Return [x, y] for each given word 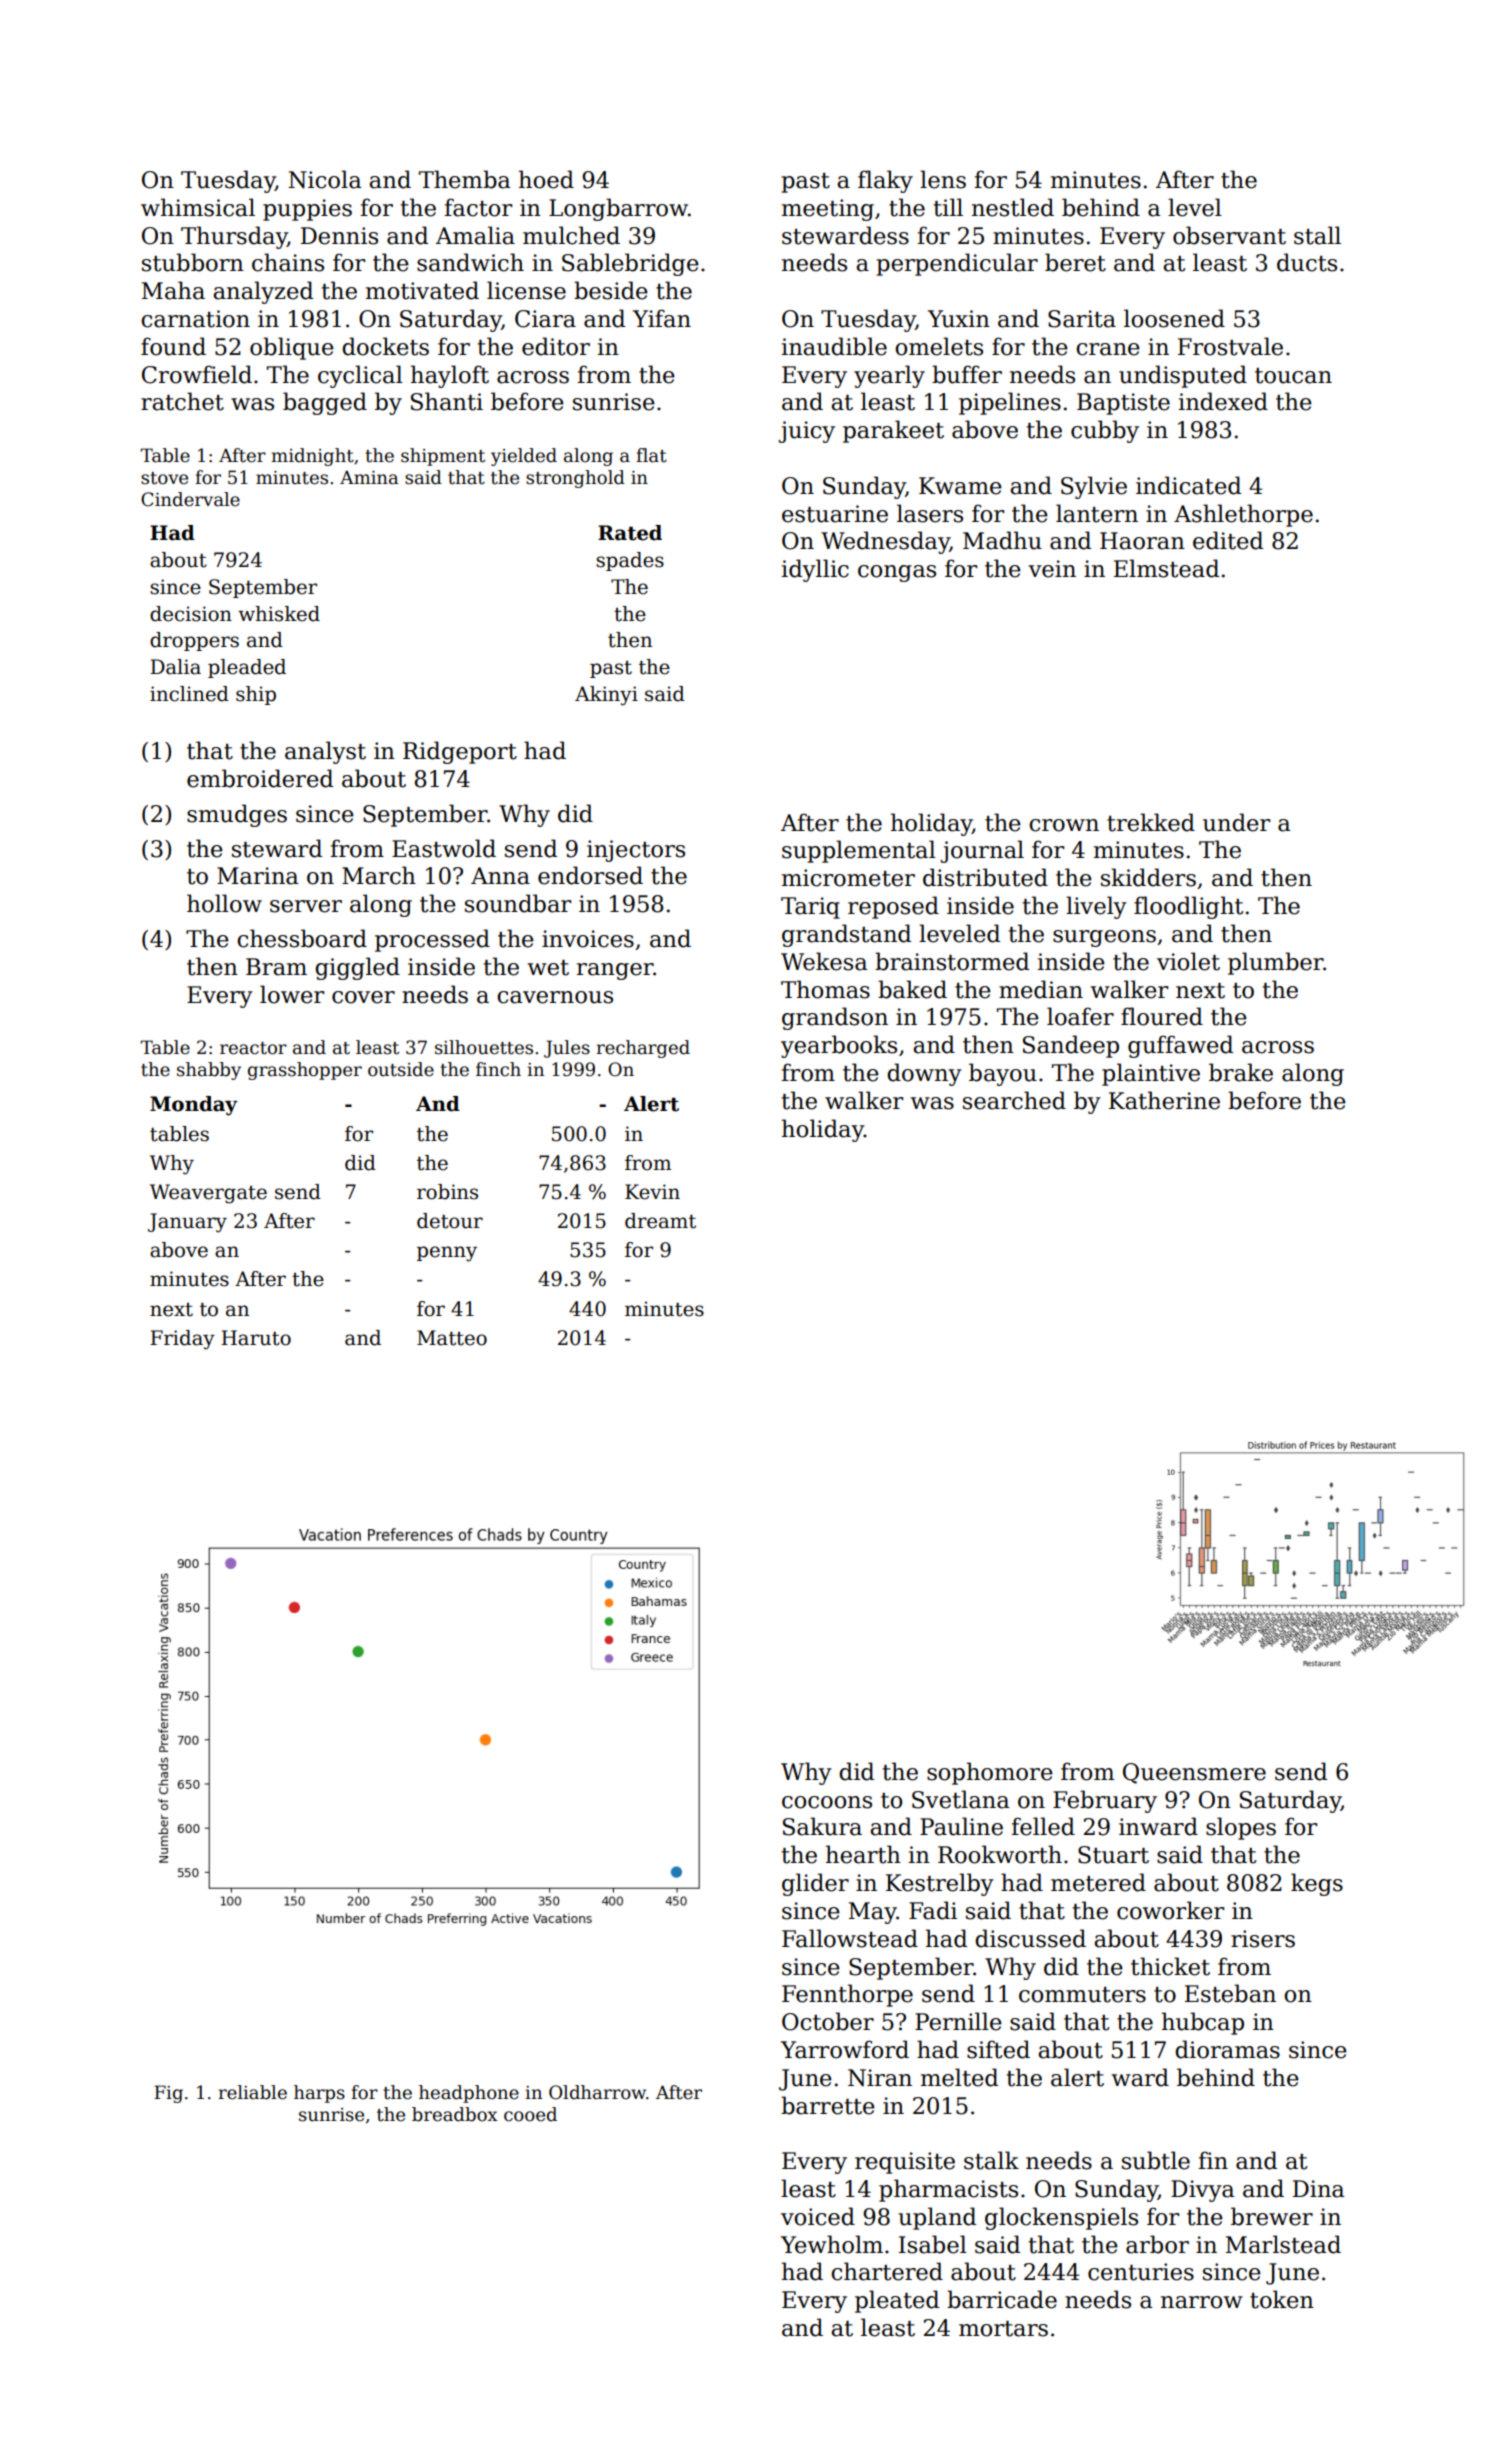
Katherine [1164, 1100]
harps [319, 2094]
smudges [237, 815]
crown [1064, 825]
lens [943, 179]
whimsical [198, 207]
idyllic [815, 570]
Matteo [452, 1338]
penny [447, 1254]
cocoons [827, 1802]
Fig [168, 2094]
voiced [818, 2216]
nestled [1013, 207]
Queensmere [1194, 1773]
